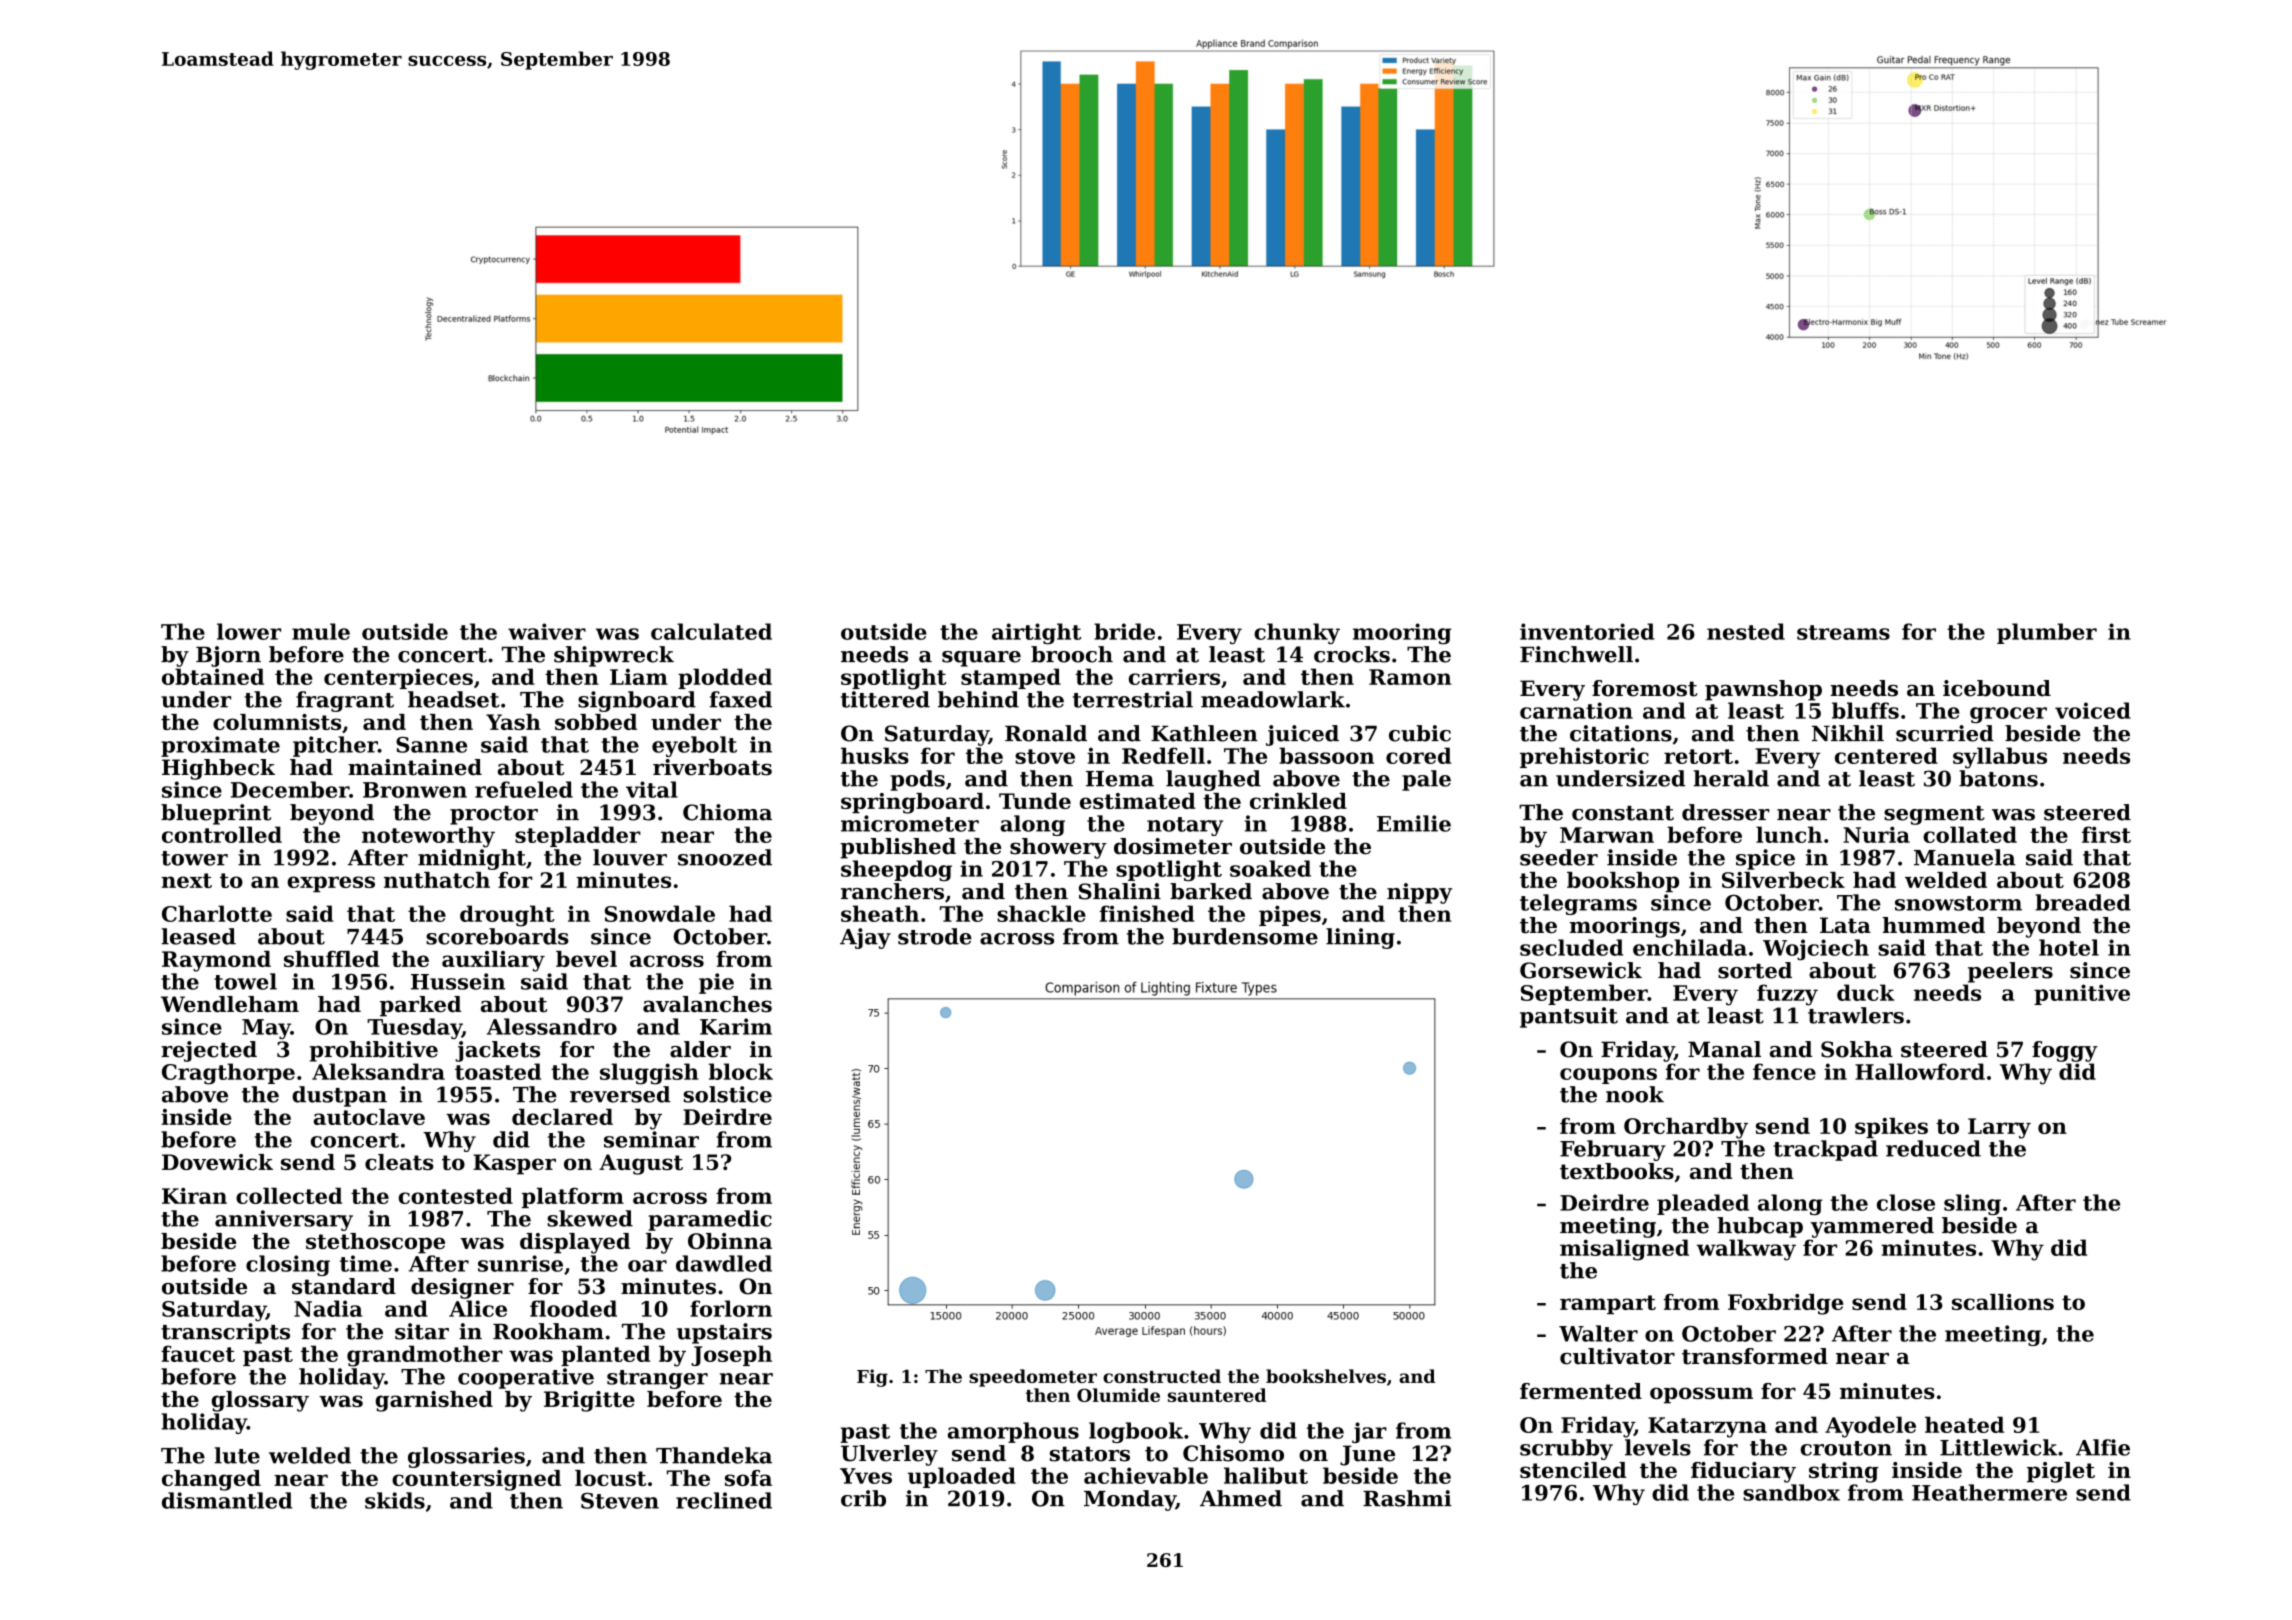 The image size is (2292, 1620). What do you see at coordinates (1598, 1333) in the document?
I see `Walter` at bounding box center [1598, 1333].
